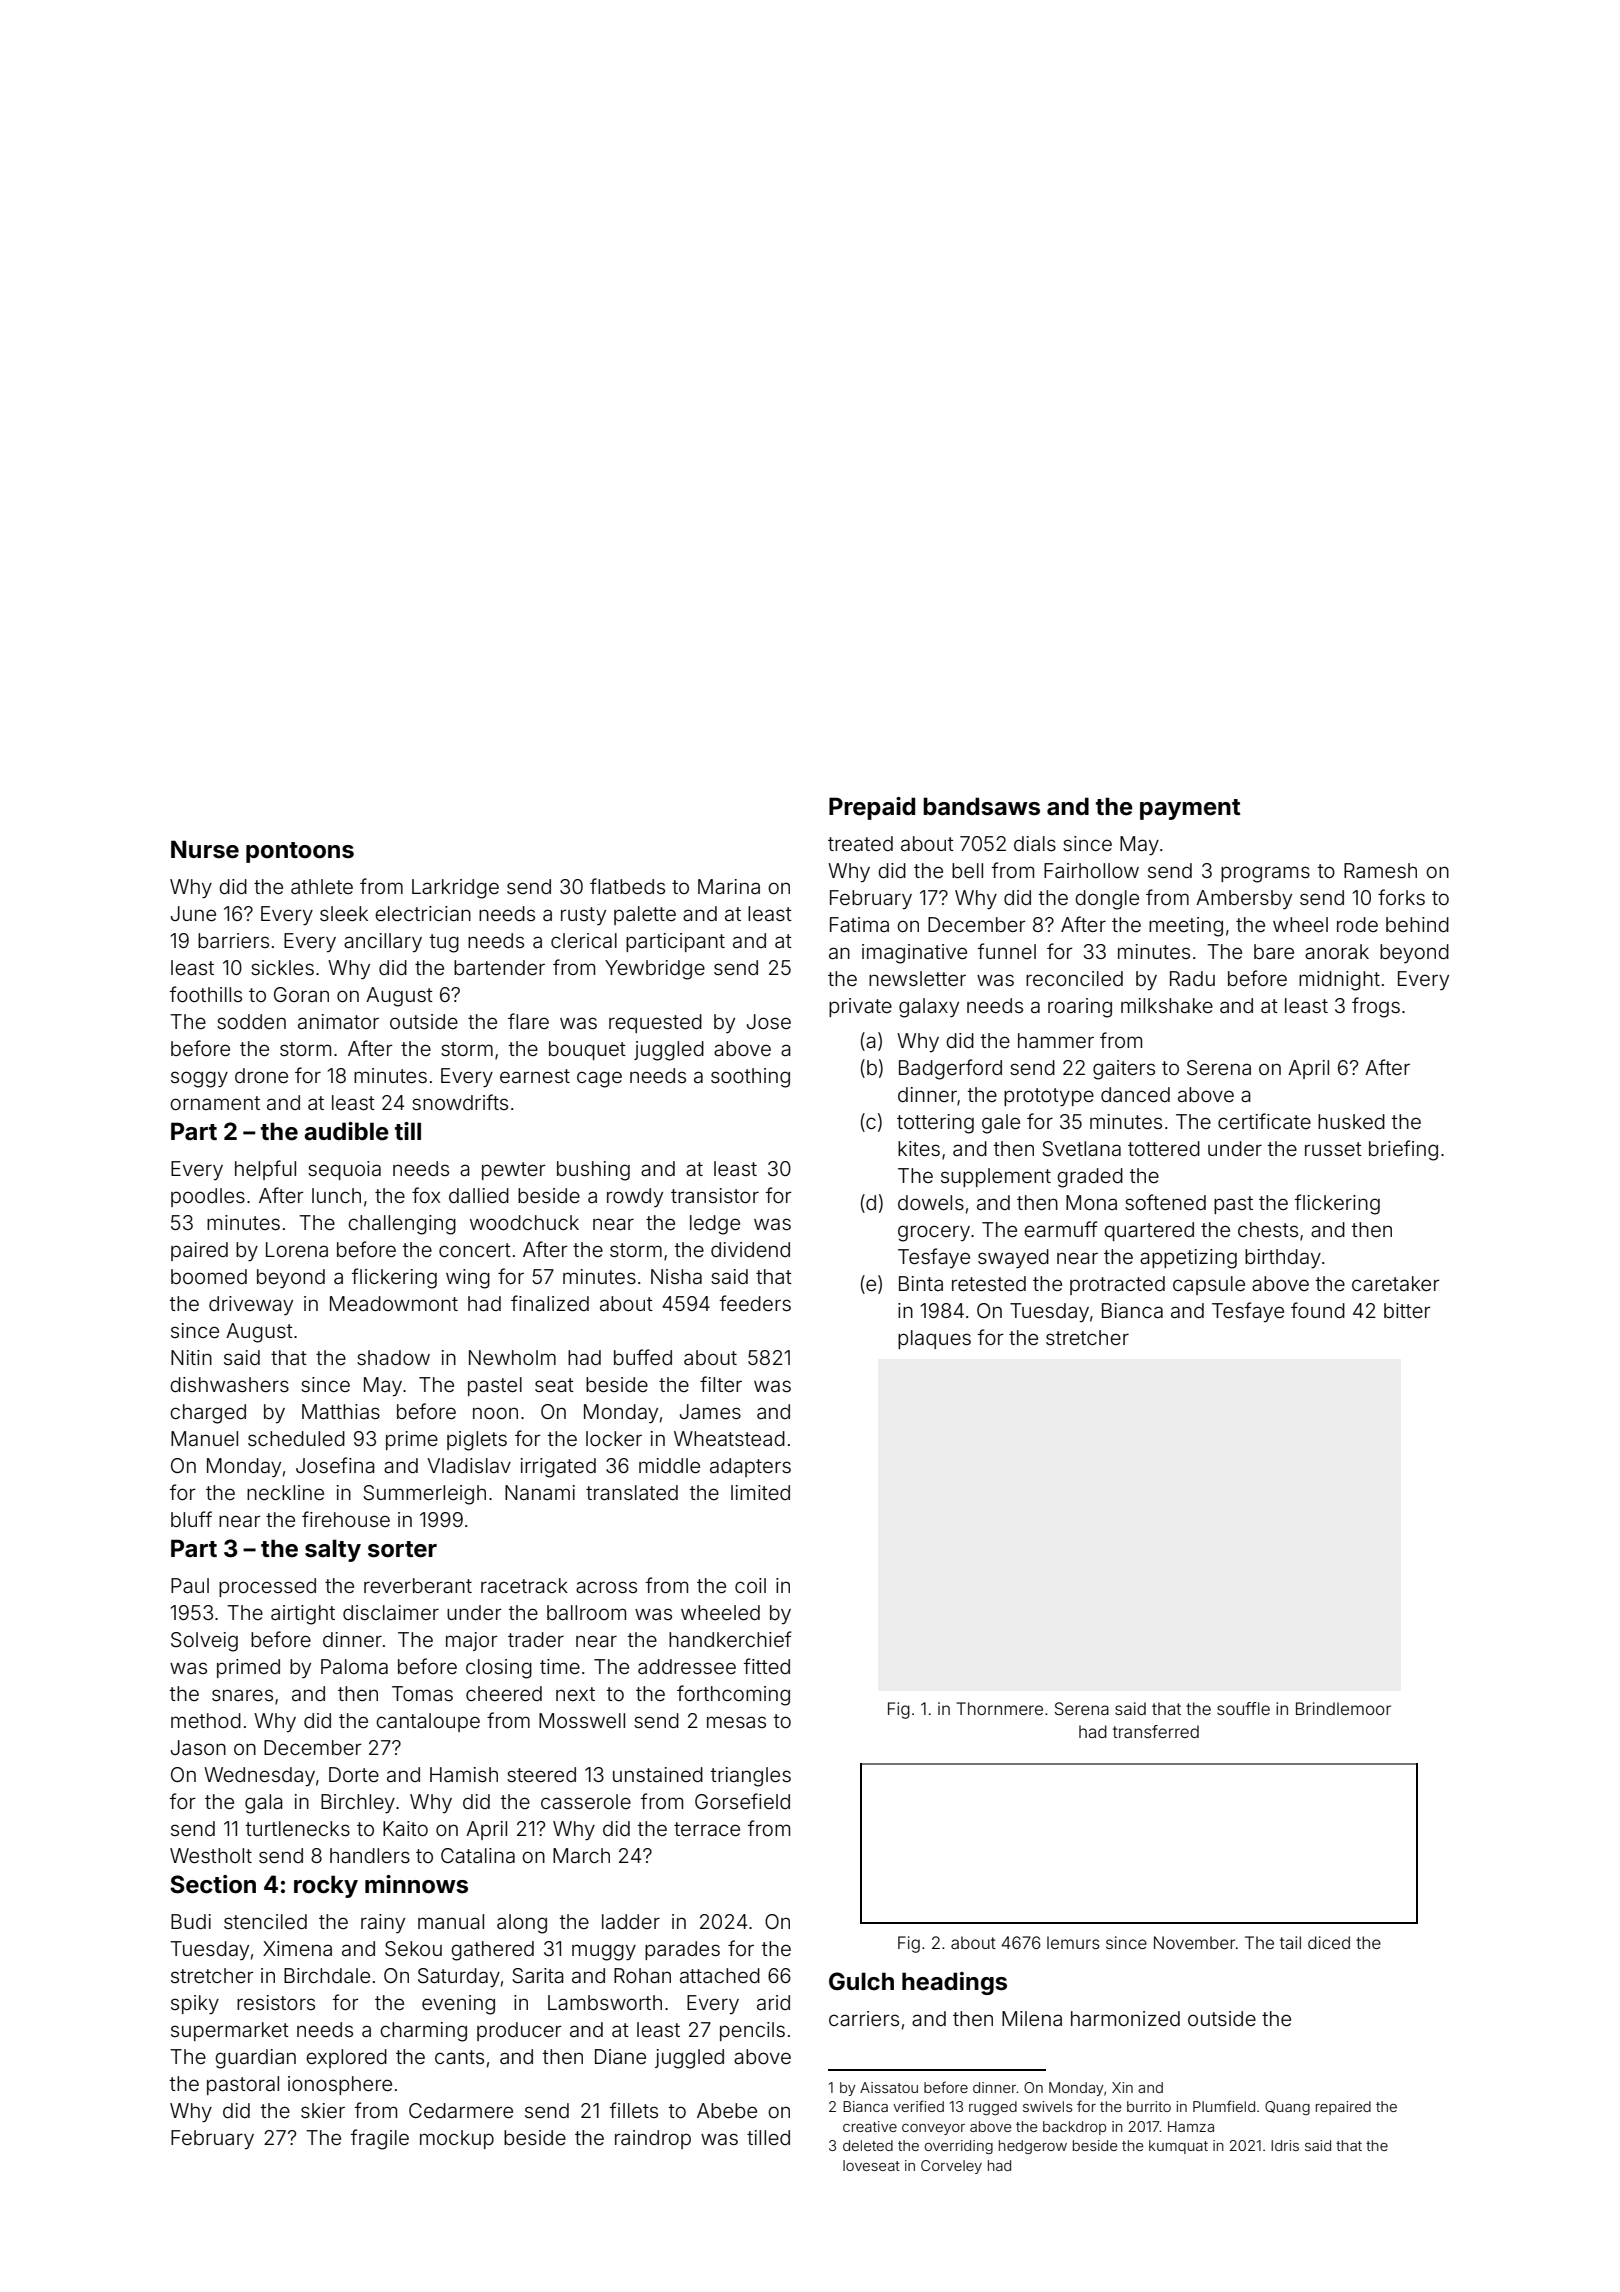 The image size is (1620, 2292). Describe the element at coordinates (1343, 1708) in the document. I see `Brindlemoor` at that location.
